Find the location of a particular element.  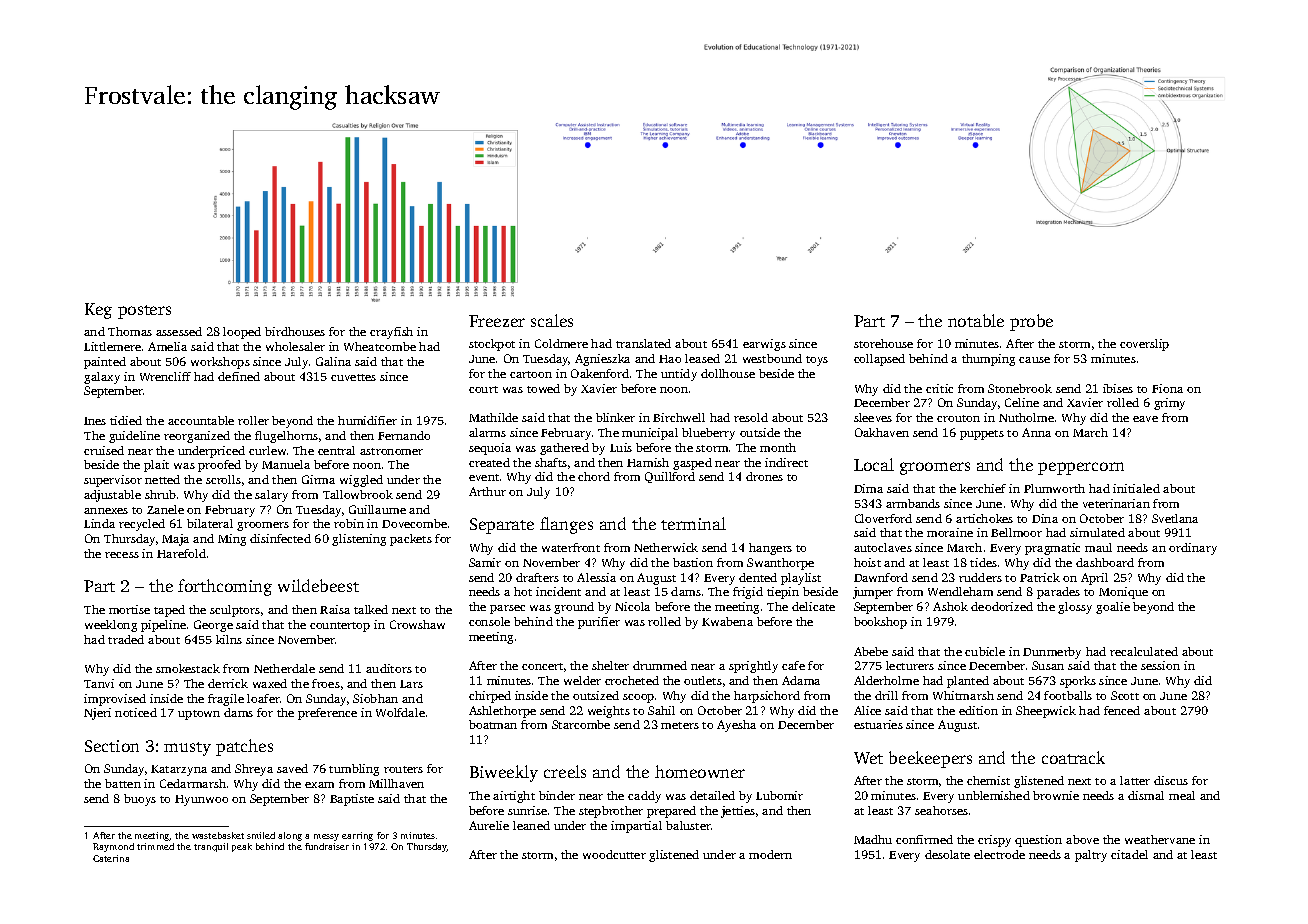

Nicola is located at coordinates (632, 606).
